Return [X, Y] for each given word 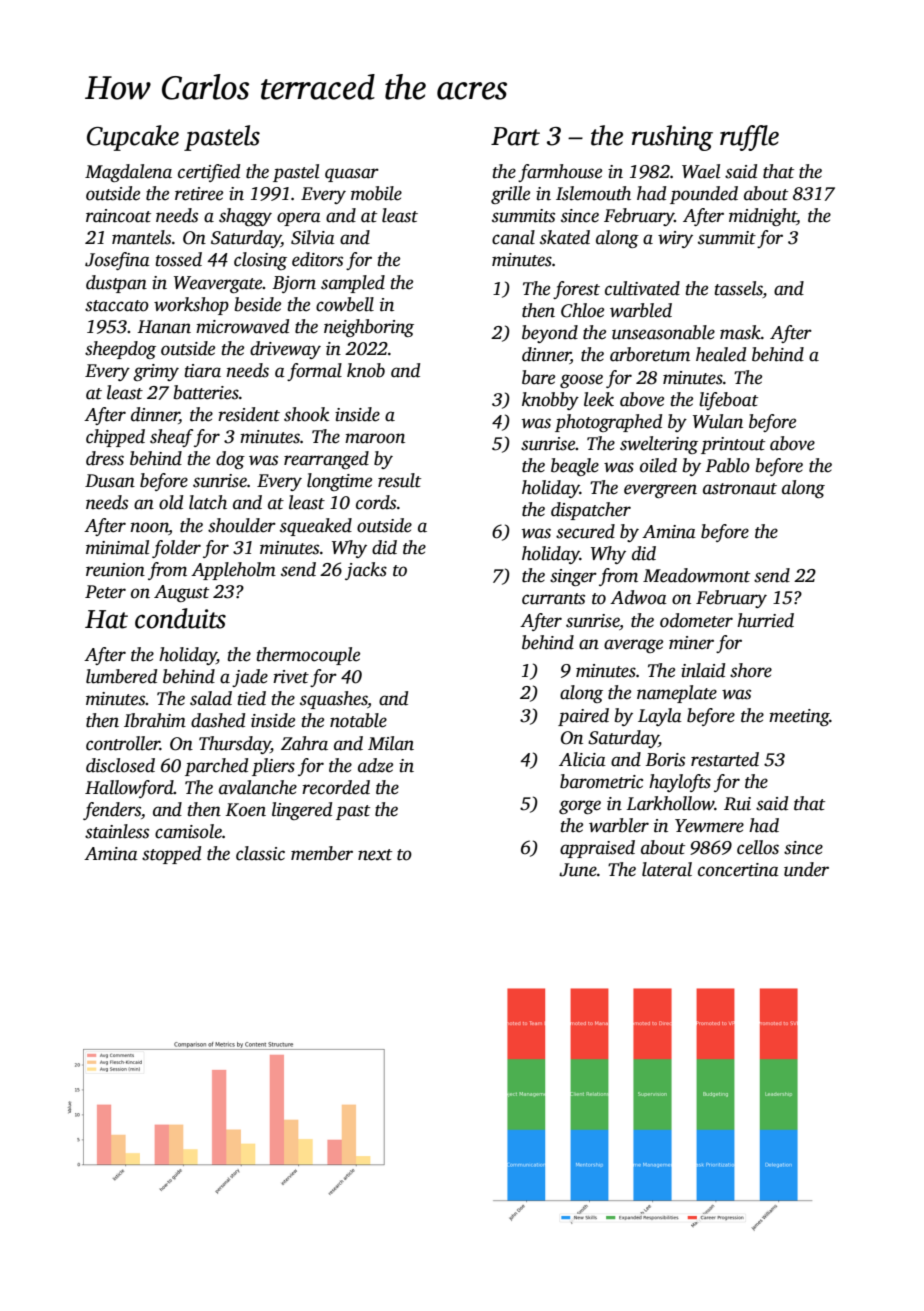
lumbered [121, 676]
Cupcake [133, 138]
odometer [696, 620]
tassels [738, 289]
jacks [366, 571]
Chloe [582, 310]
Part [515, 136]
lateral [667, 869]
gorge [580, 807]
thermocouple [308, 656]
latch [208, 502]
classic [260, 853]
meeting [799, 717]
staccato [117, 306]
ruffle [749, 138]
